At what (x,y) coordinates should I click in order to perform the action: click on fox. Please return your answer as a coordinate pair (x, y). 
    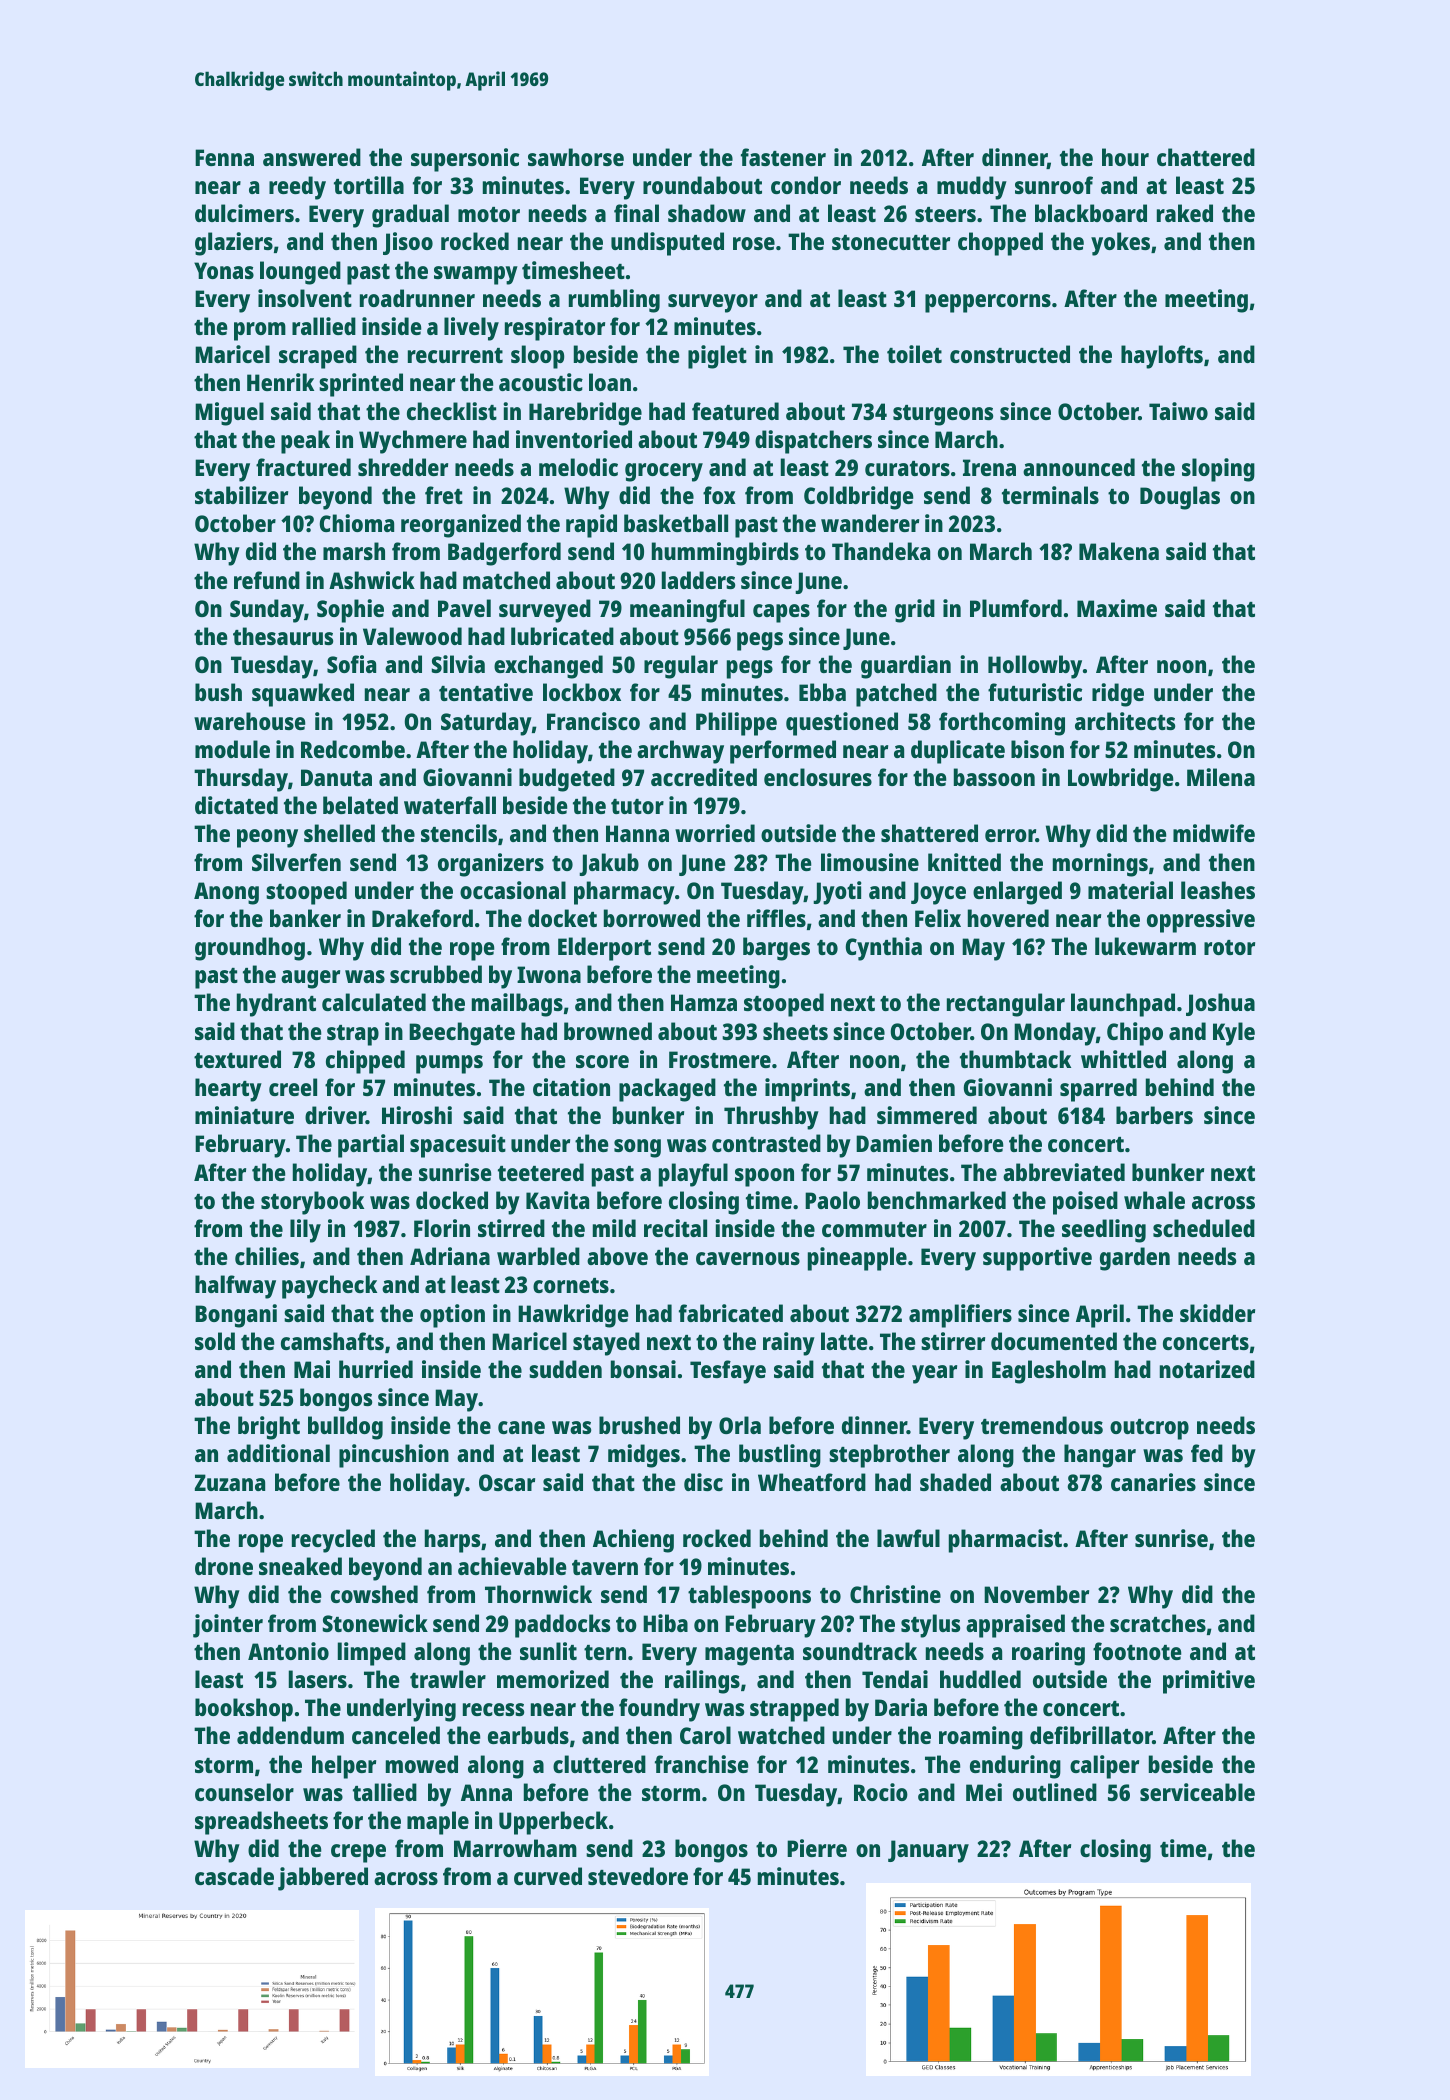
    Looking at the image, I should click on (719, 495).
